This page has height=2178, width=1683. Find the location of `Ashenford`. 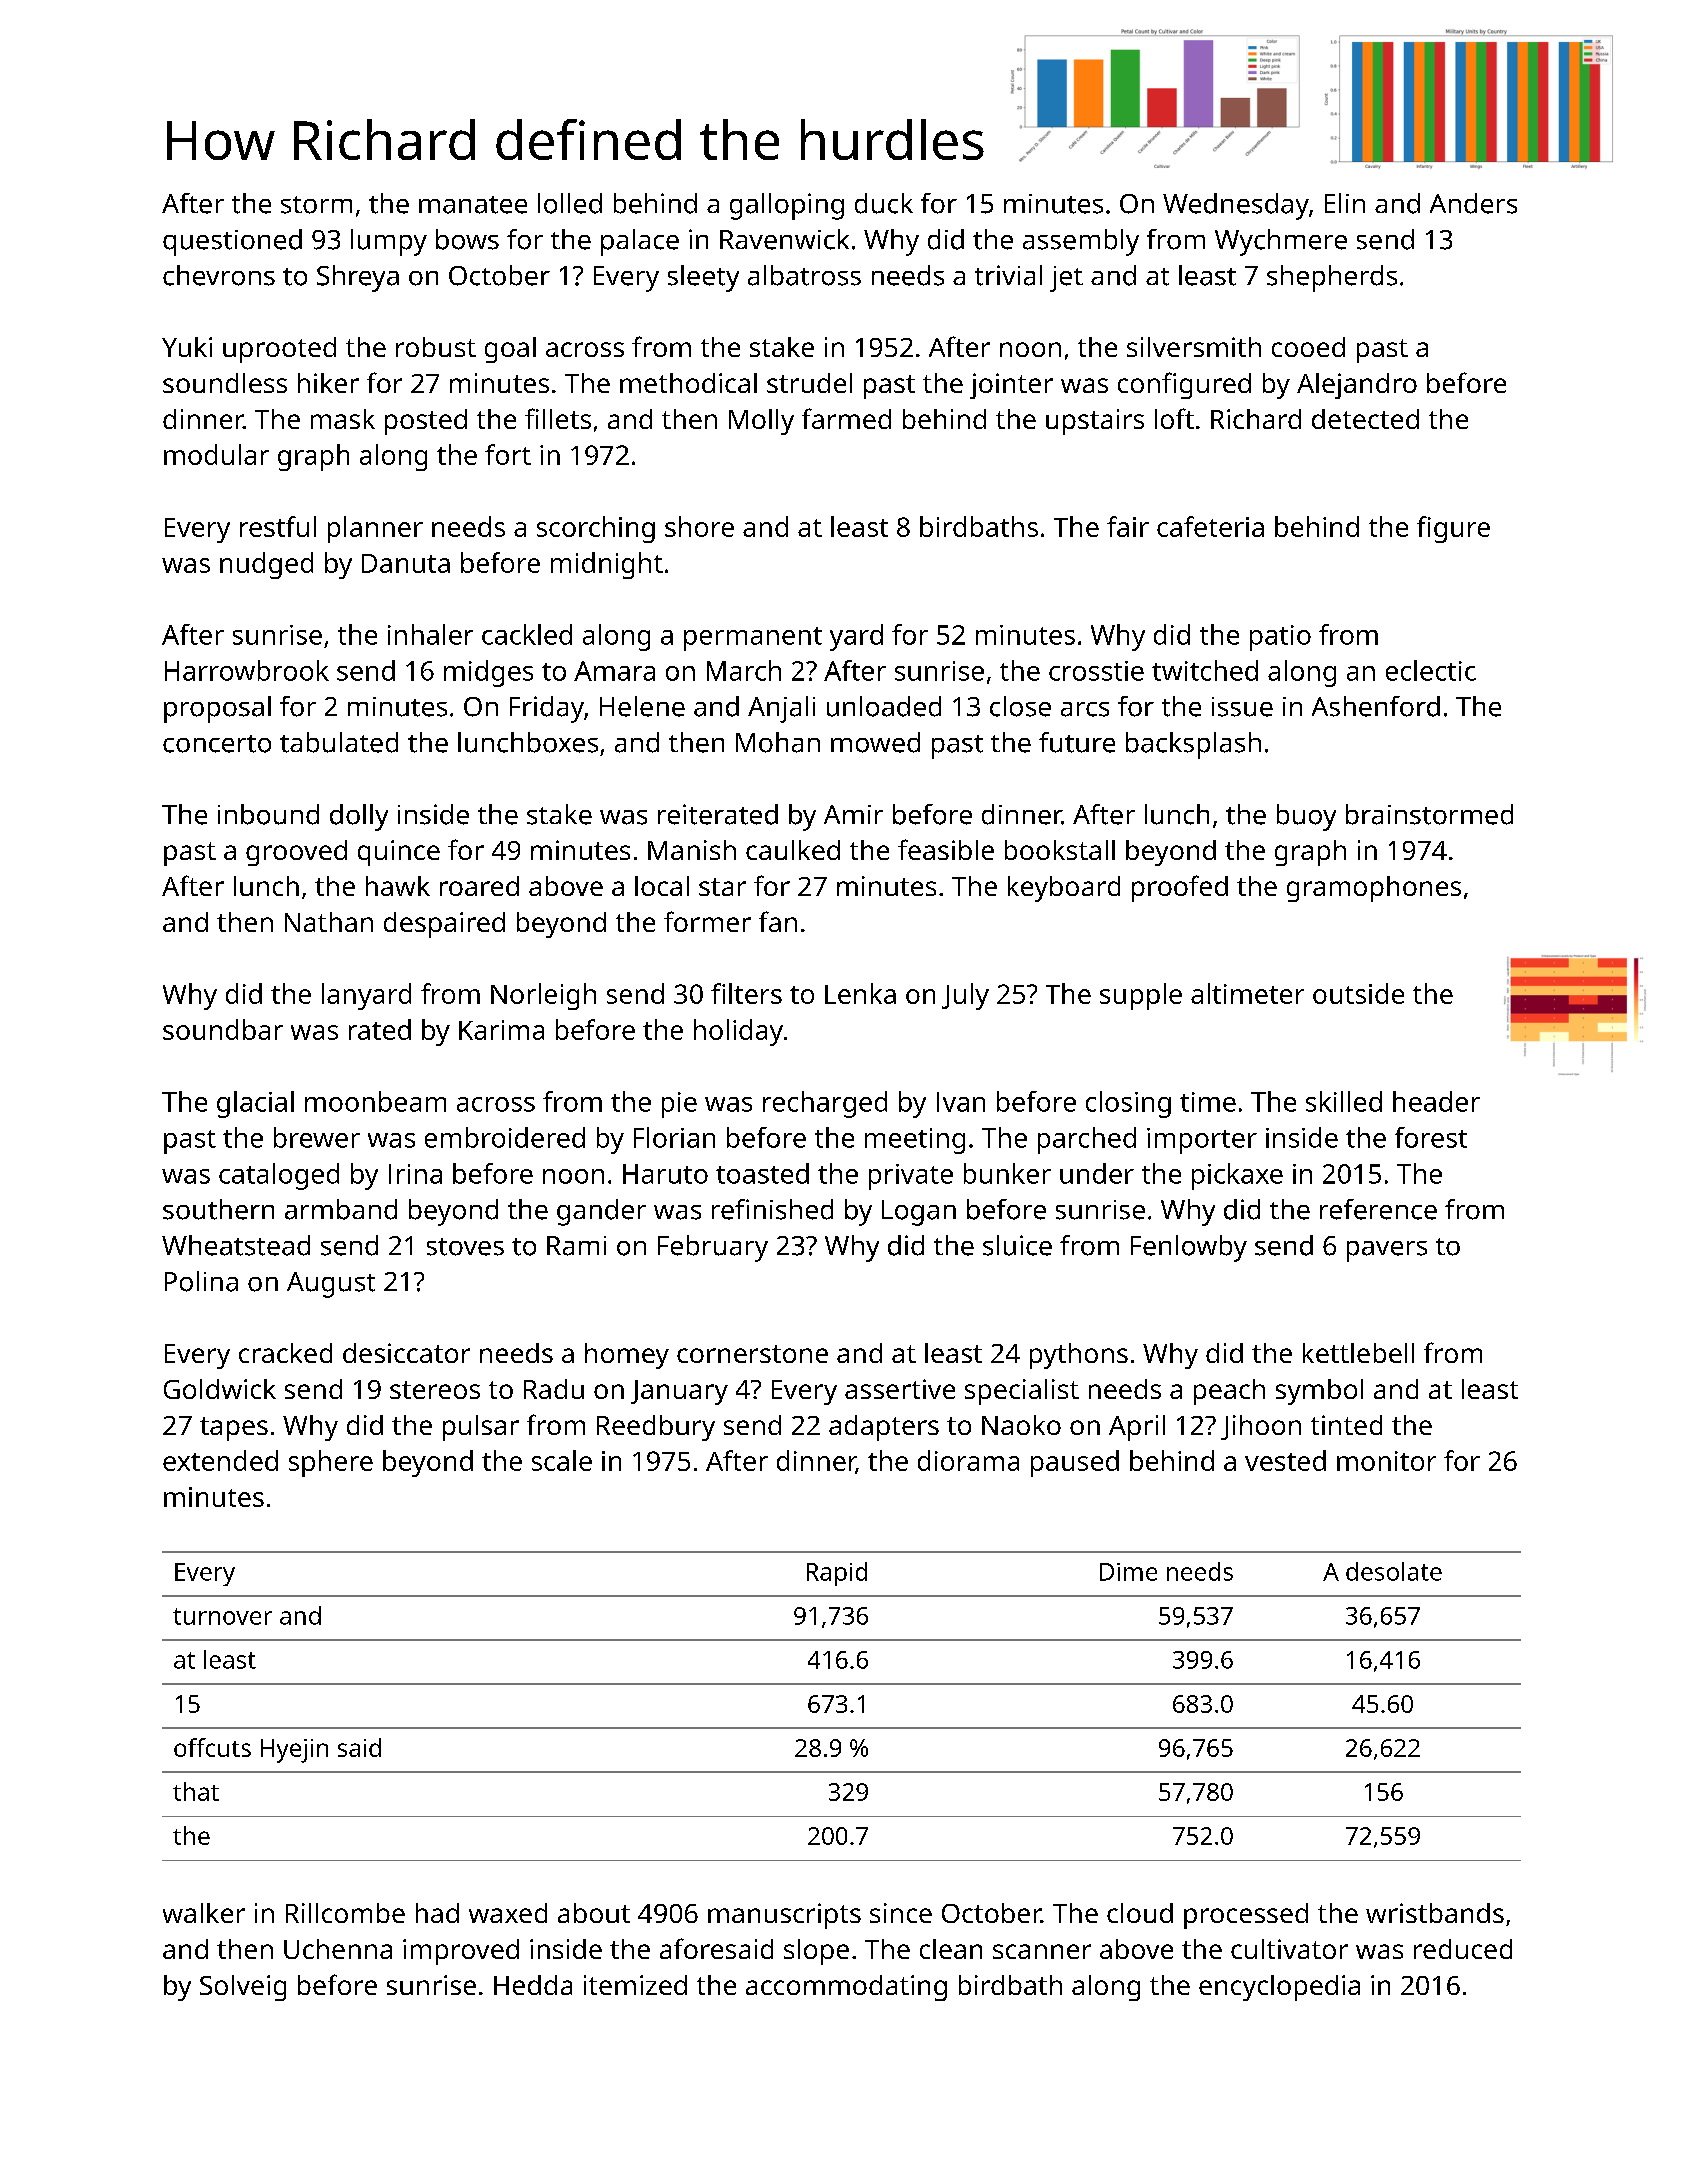

Ashenford is located at coordinates (1376, 706).
